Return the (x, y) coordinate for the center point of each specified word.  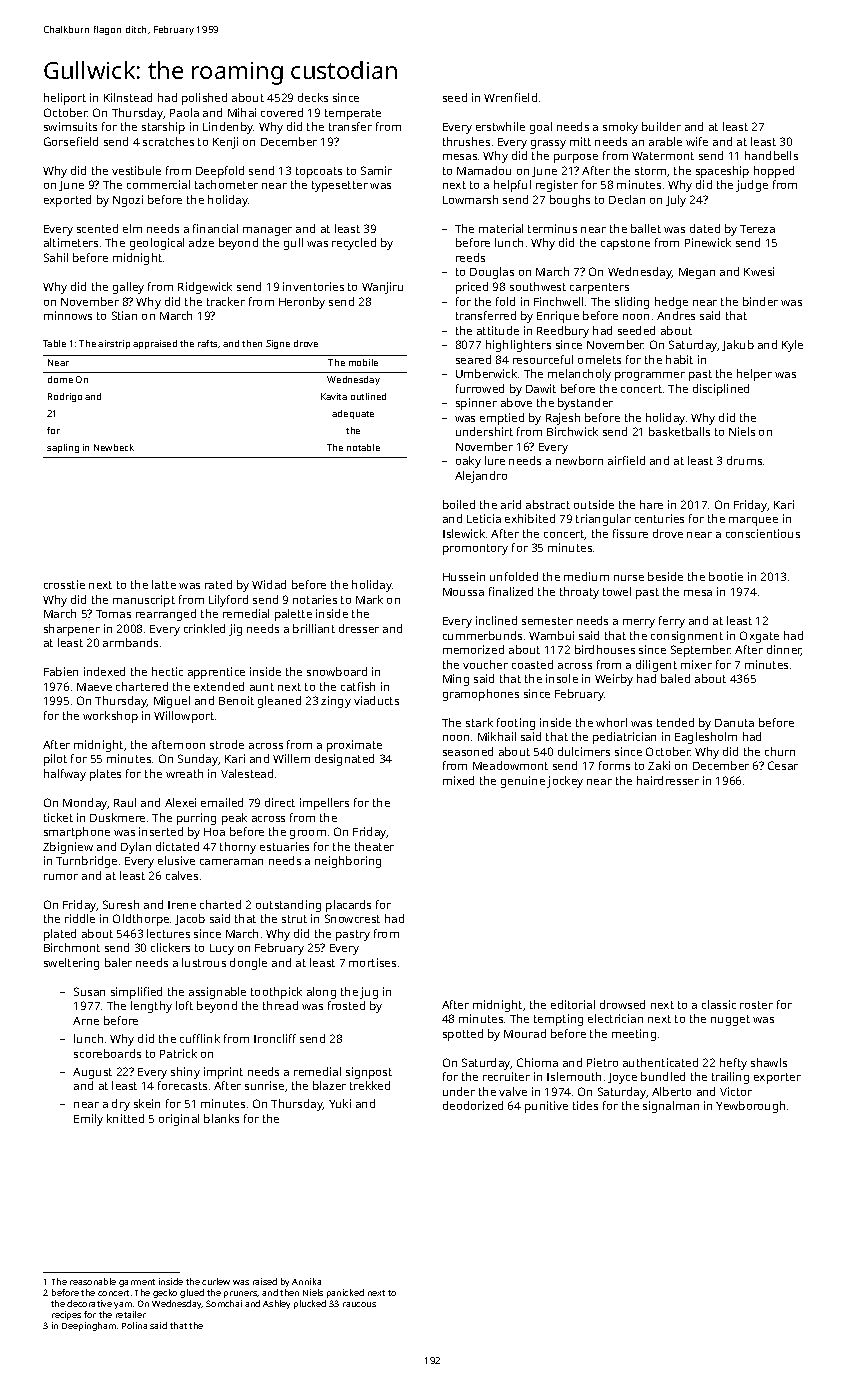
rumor (61, 877)
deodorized (473, 1105)
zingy (336, 702)
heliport (65, 99)
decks (313, 97)
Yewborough (750, 1107)
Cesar (783, 765)
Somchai (224, 1303)
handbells (771, 155)
